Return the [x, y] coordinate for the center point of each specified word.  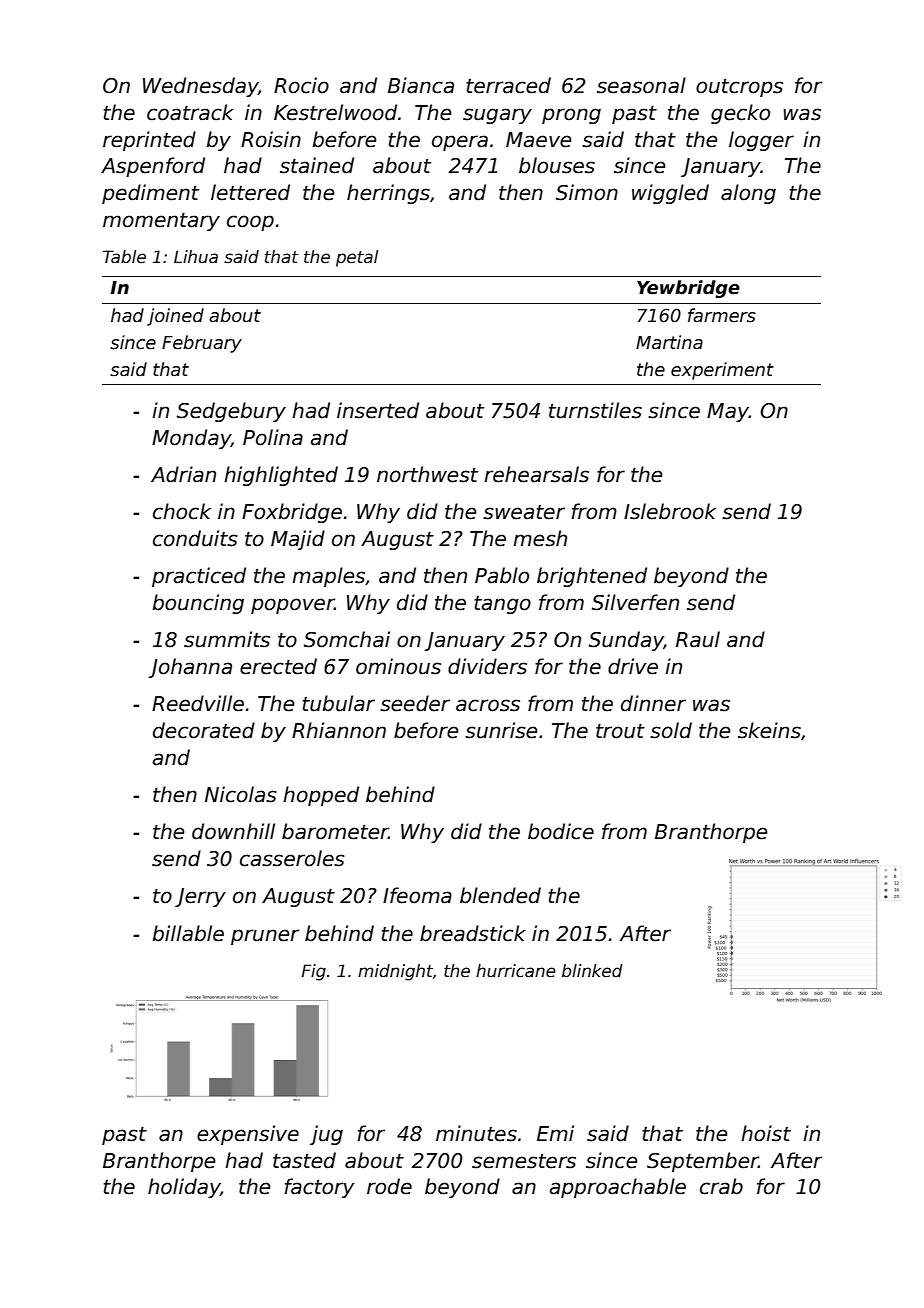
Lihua [196, 257]
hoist [766, 1133]
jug [326, 1135]
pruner [265, 937]
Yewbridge [688, 289]
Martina [669, 342]
